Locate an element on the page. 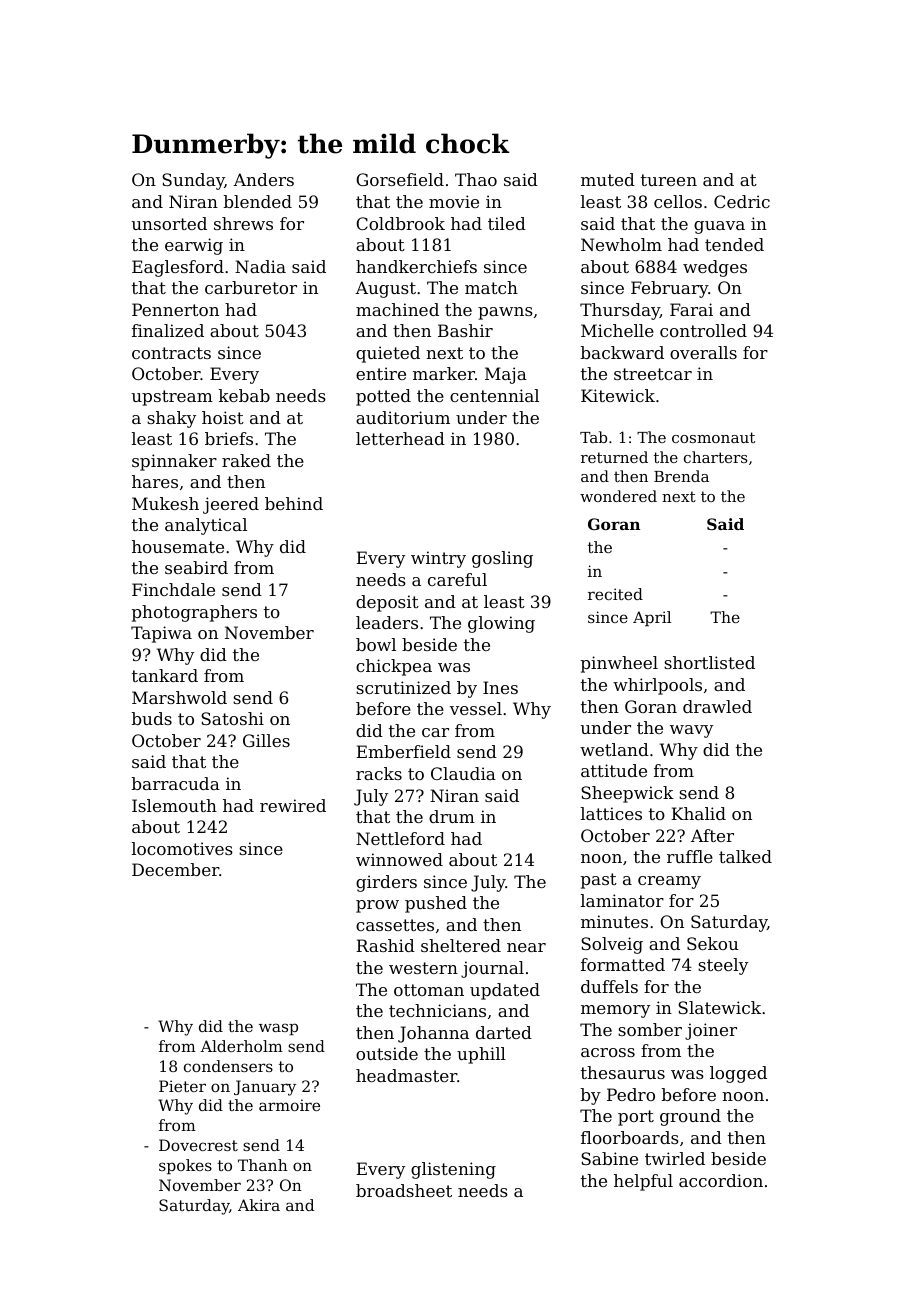 The image size is (908, 1316). Sunday is located at coordinates (193, 181).
